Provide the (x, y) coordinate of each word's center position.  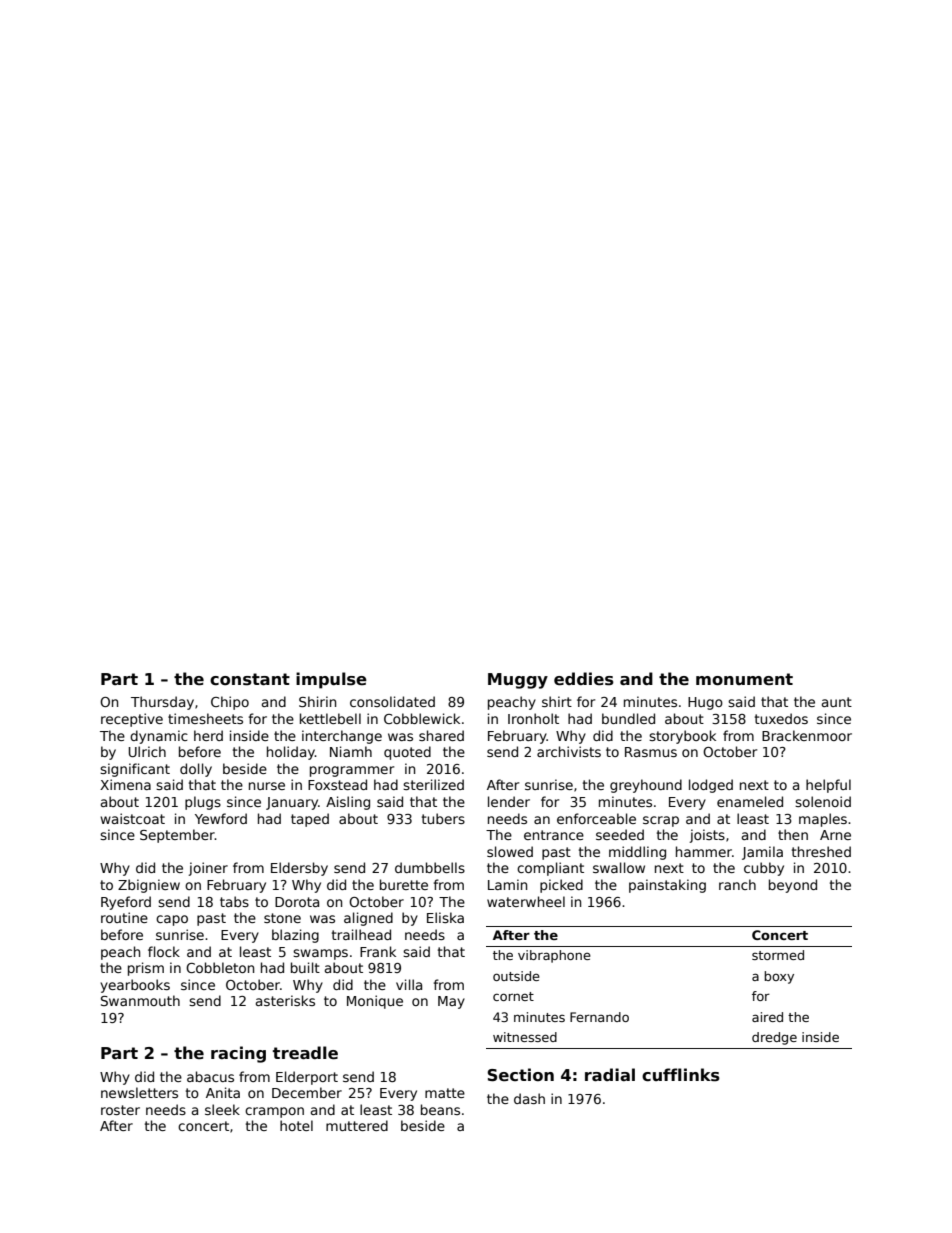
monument (744, 679)
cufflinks (681, 1075)
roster (120, 1110)
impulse (331, 680)
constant (250, 679)
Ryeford (126, 903)
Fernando (599, 1017)
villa (409, 984)
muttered (357, 1125)
